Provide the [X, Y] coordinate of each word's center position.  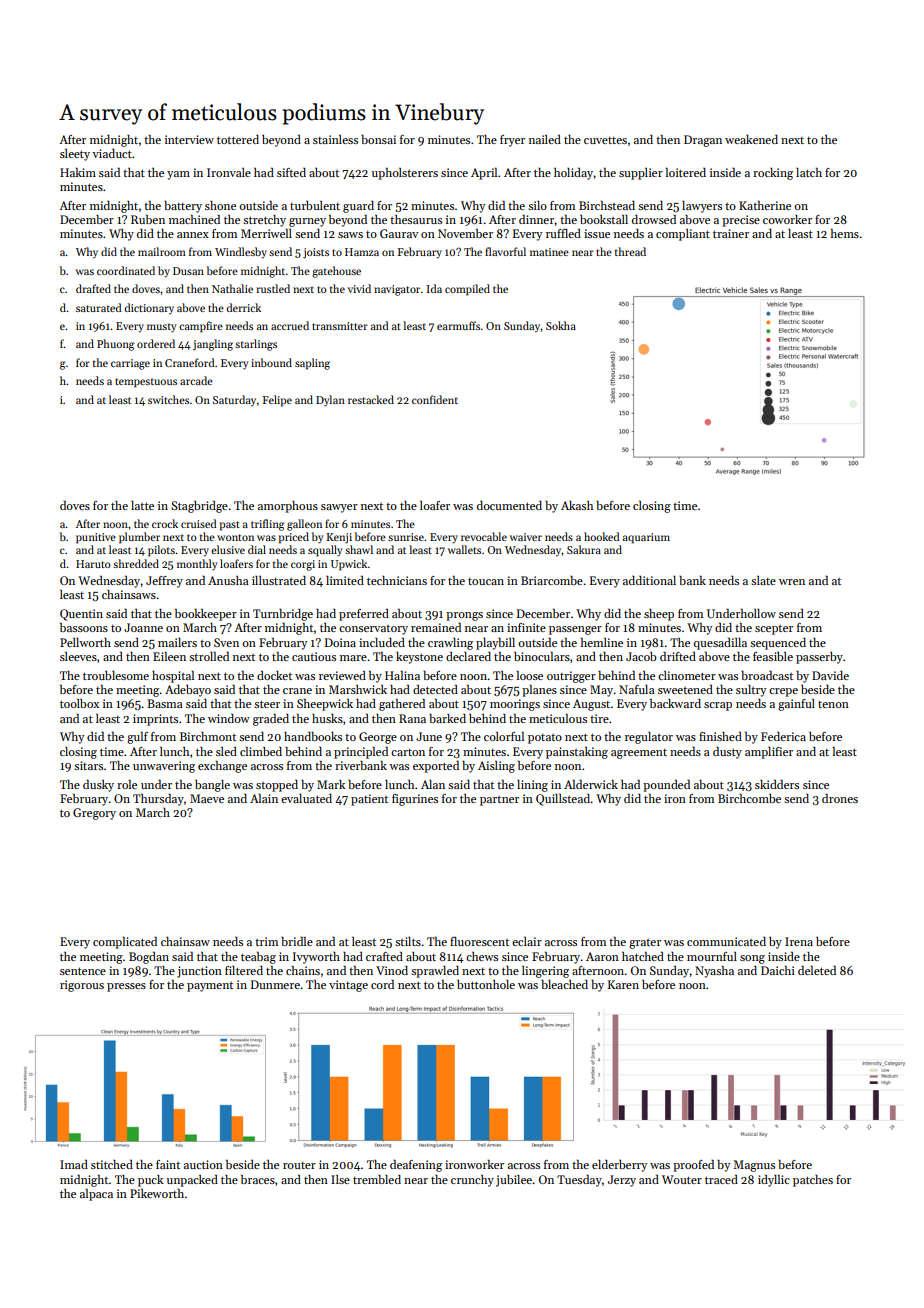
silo [537, 205]
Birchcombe [749, 798]
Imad [74, 1164]
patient [369, 800]
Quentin [81, 615]
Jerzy [622, 1181]
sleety [75, 155]
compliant [683, 235]
